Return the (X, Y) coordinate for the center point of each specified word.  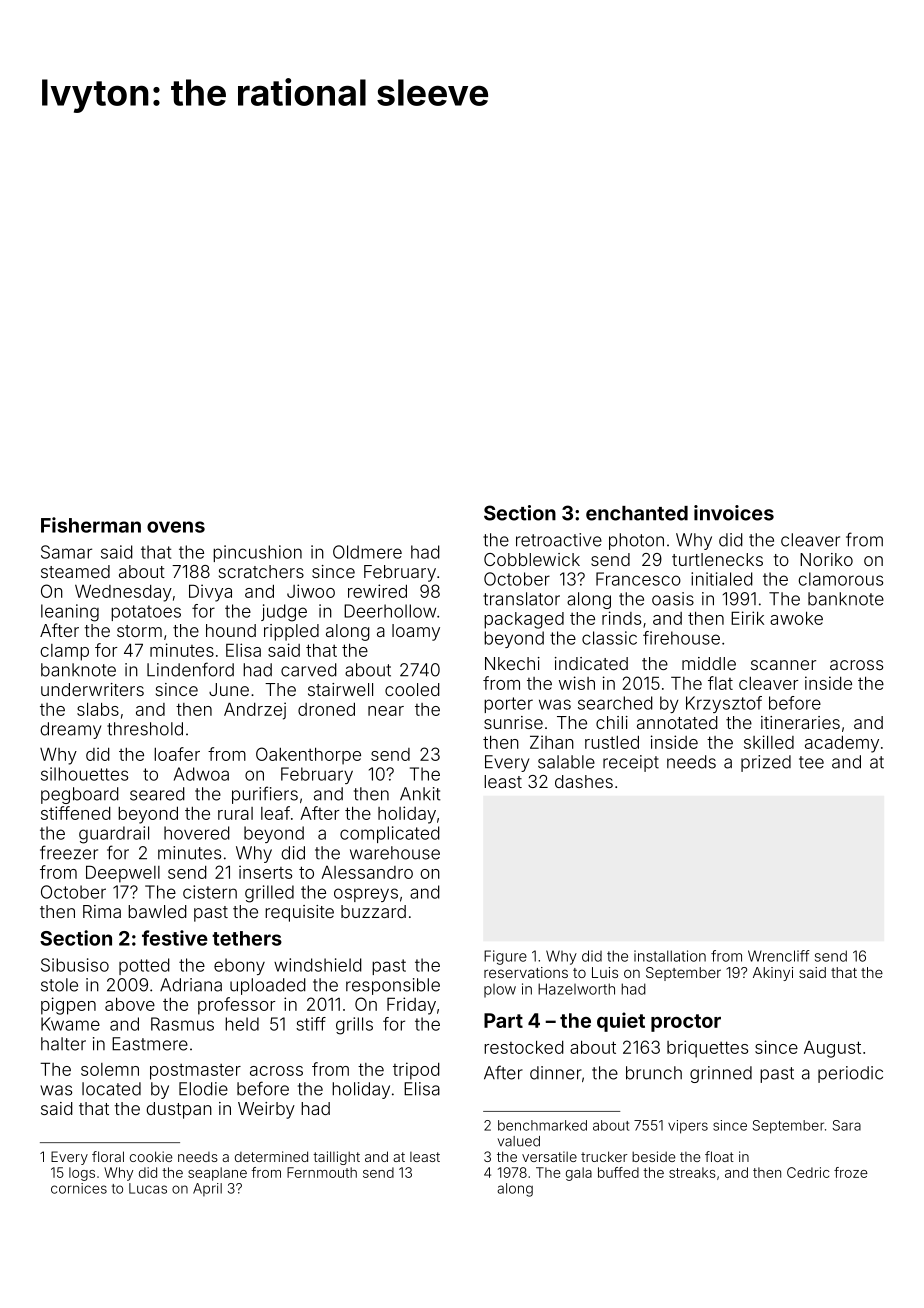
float (719, 1156)
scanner (783, 665)
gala (579, 1174)
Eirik (747, 618)
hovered (197, 833)
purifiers (265, 795)
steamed (75, 571)
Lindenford (190, 669)
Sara (847, 1125)
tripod (416, 1071)
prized (766, 763)
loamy (416, 632)
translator (521, 599)
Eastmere (150, 1044)
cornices (79, 1188)
